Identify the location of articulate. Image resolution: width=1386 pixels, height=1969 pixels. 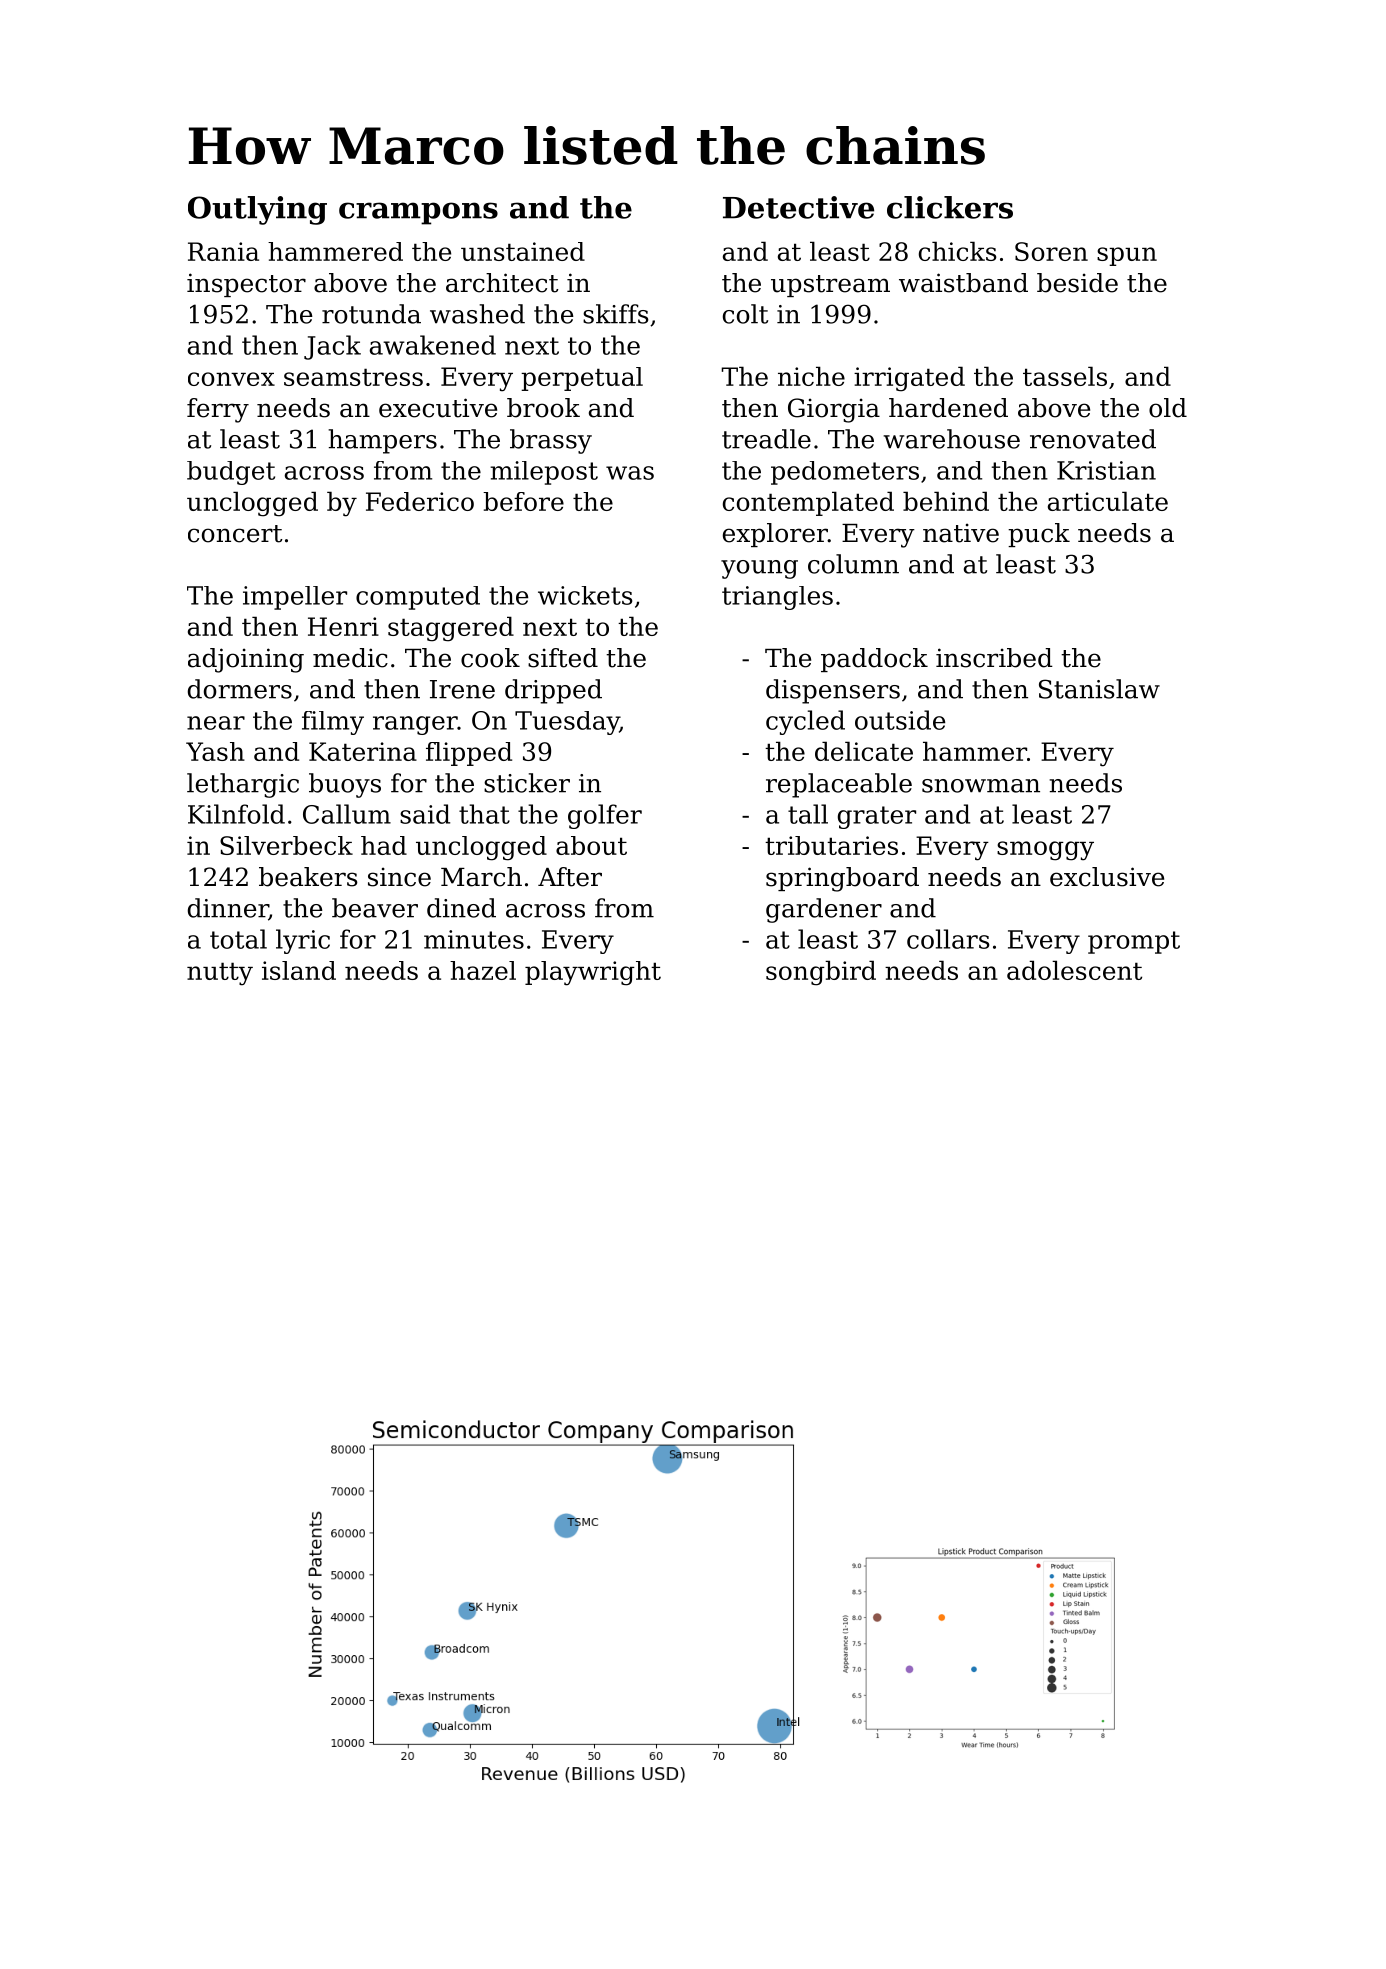
(1108, 501).
